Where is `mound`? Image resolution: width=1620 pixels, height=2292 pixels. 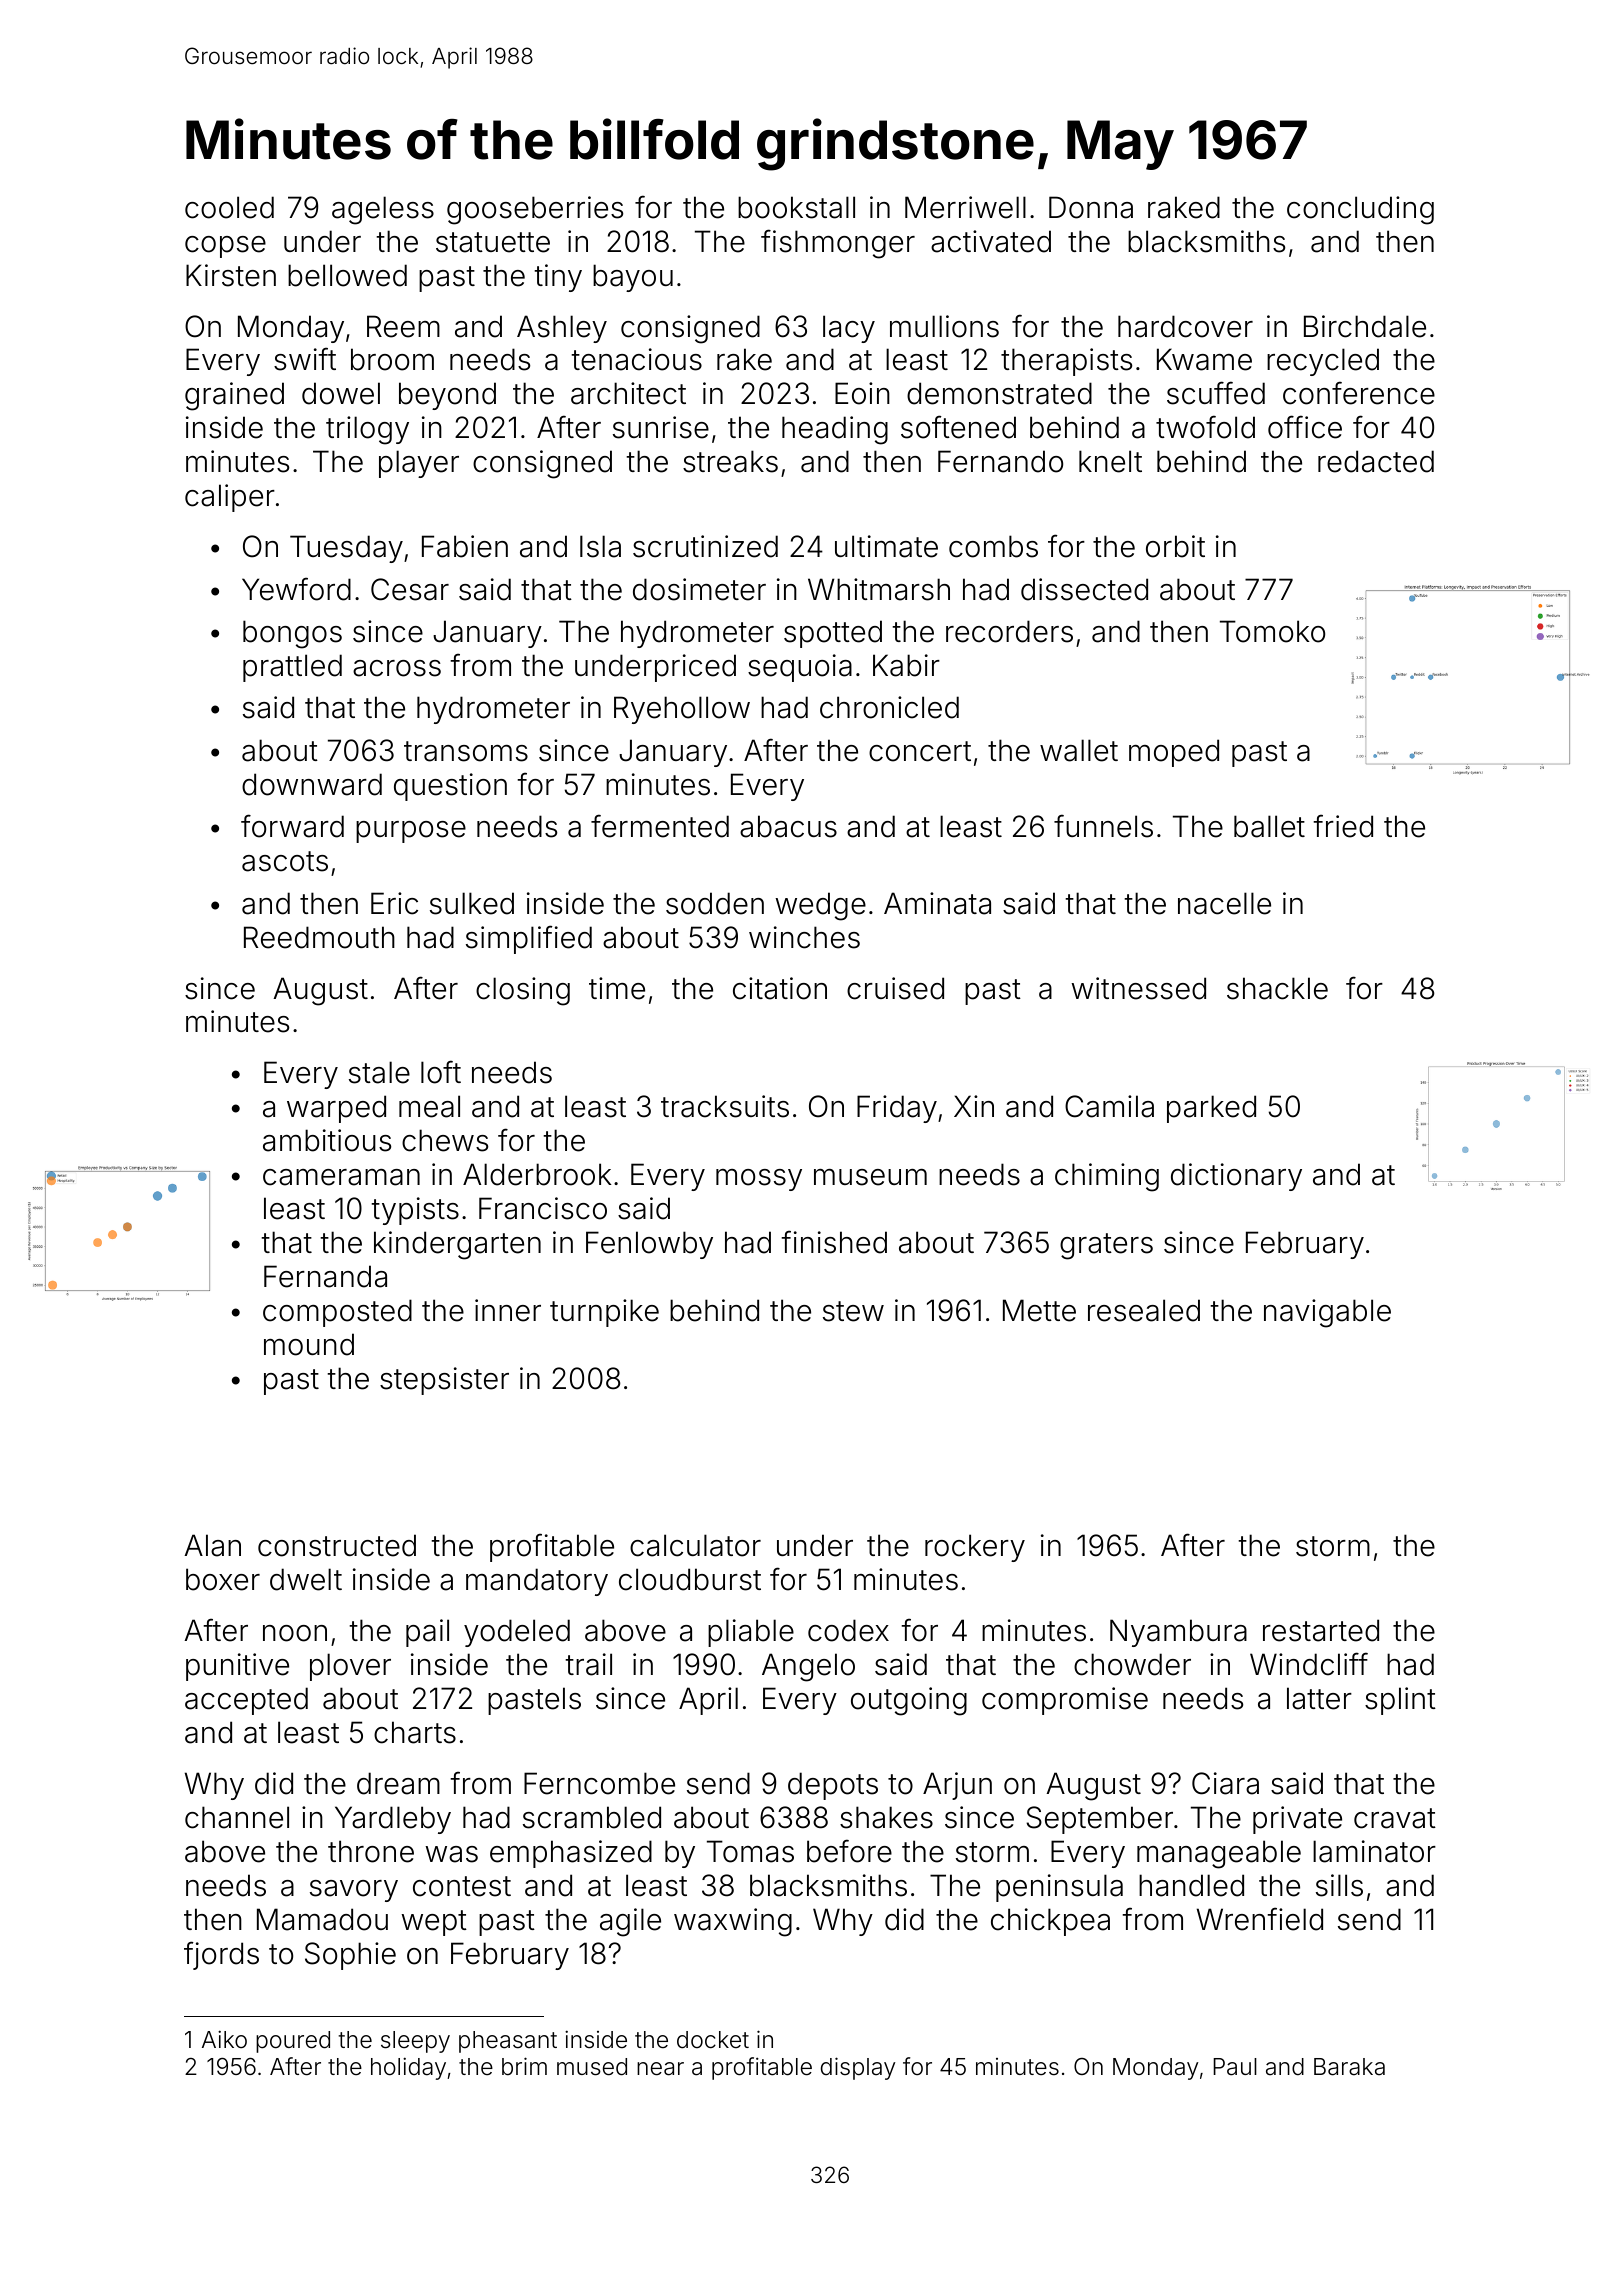 mound is located at coordinates (309, 1344).
